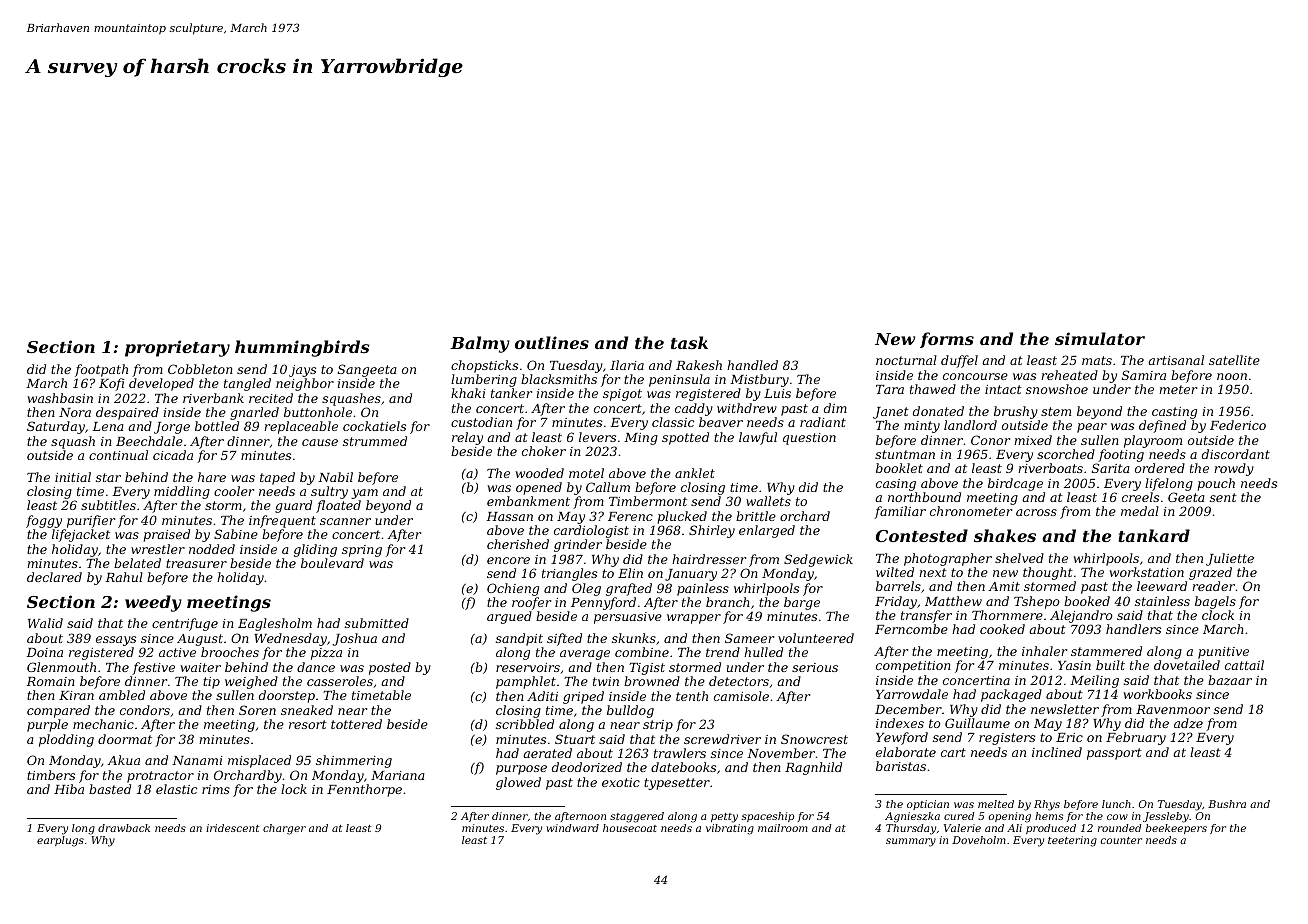  I want to click on gnarled, so click(254, 413).
